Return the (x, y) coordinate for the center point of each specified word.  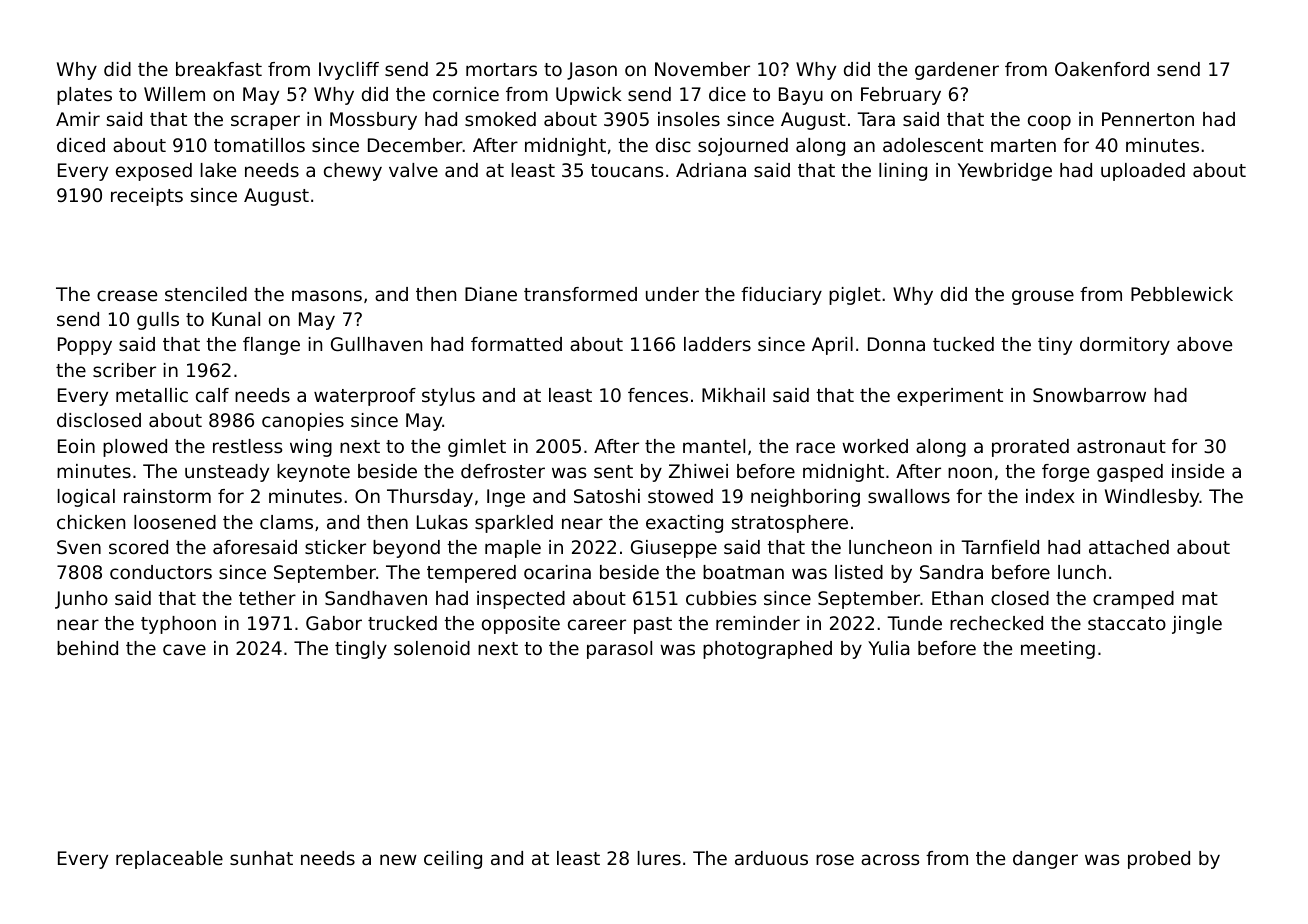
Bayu (801, 96)
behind (87, 648)
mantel (714, 446)
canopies (303, 422)
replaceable (169, 860)
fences (658, 395)
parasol (619, 650)
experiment (950, 397)
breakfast (219, 69)
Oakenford (1102, 69)
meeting (1058, 650)
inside (1198, 471)
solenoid (432, 648)
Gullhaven (376, 344)
